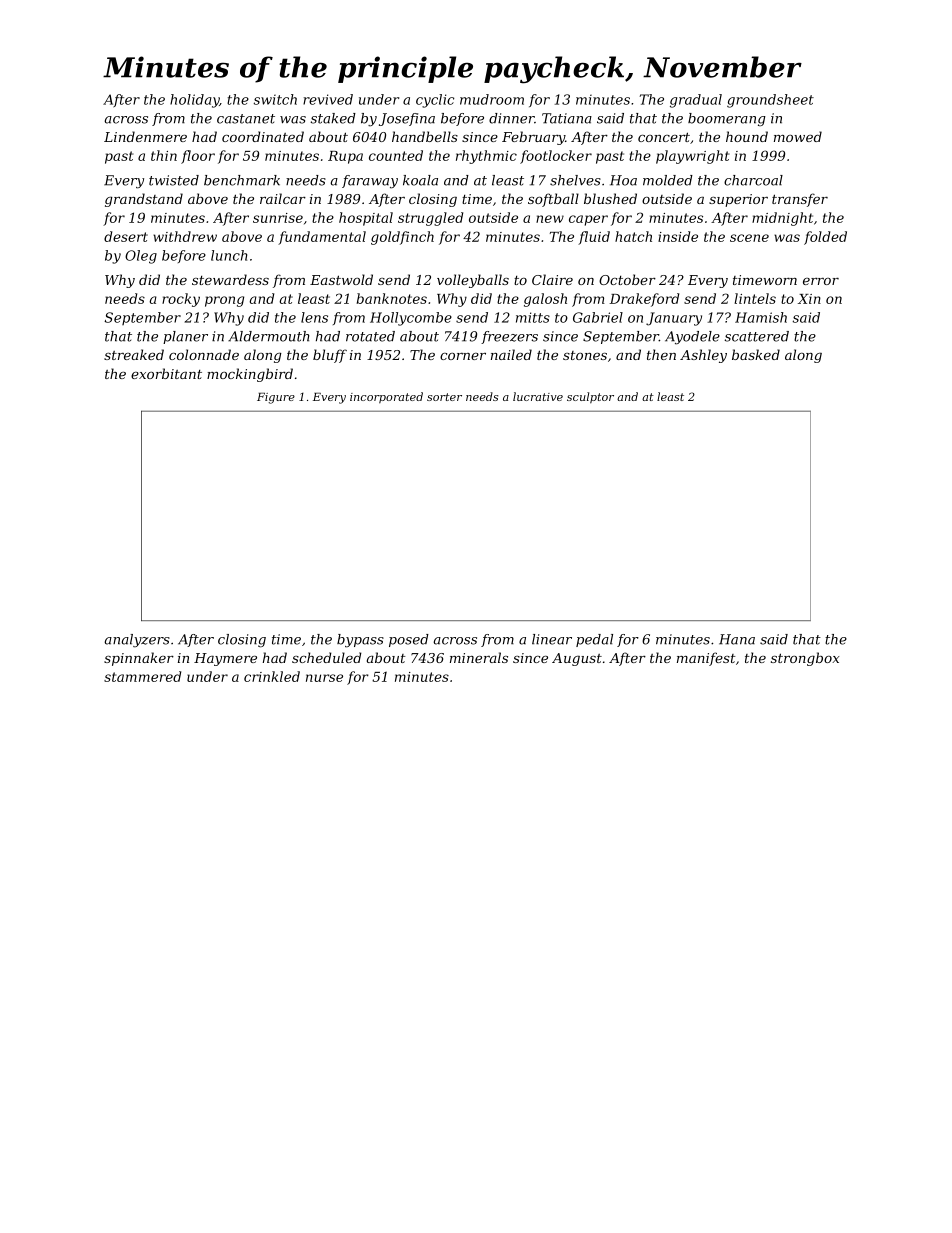 This screenshot has height=1233, width=952. I want to click on Hana, so click(737, 639).
